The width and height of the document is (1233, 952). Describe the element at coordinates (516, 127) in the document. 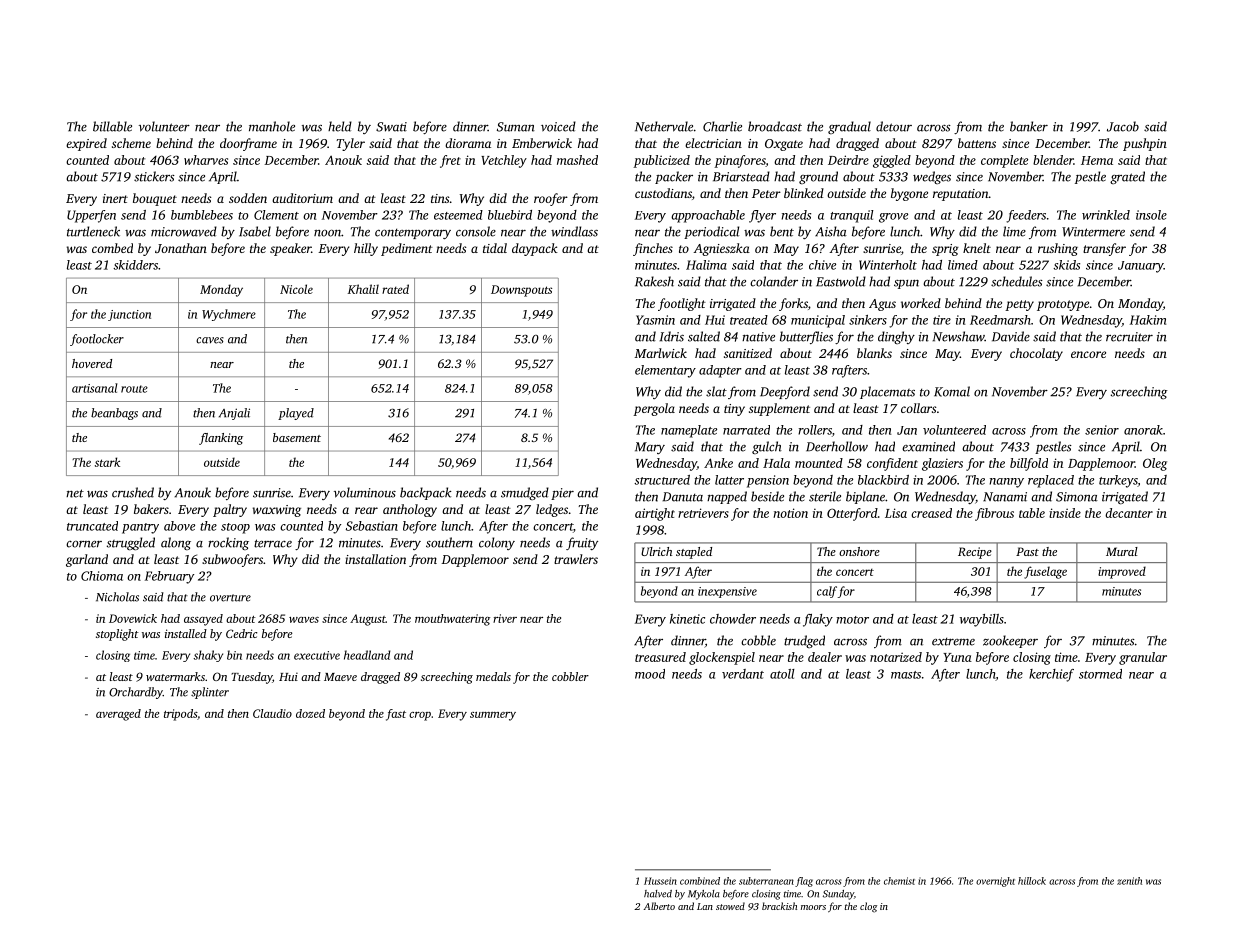

I see `Suman` at that location.
